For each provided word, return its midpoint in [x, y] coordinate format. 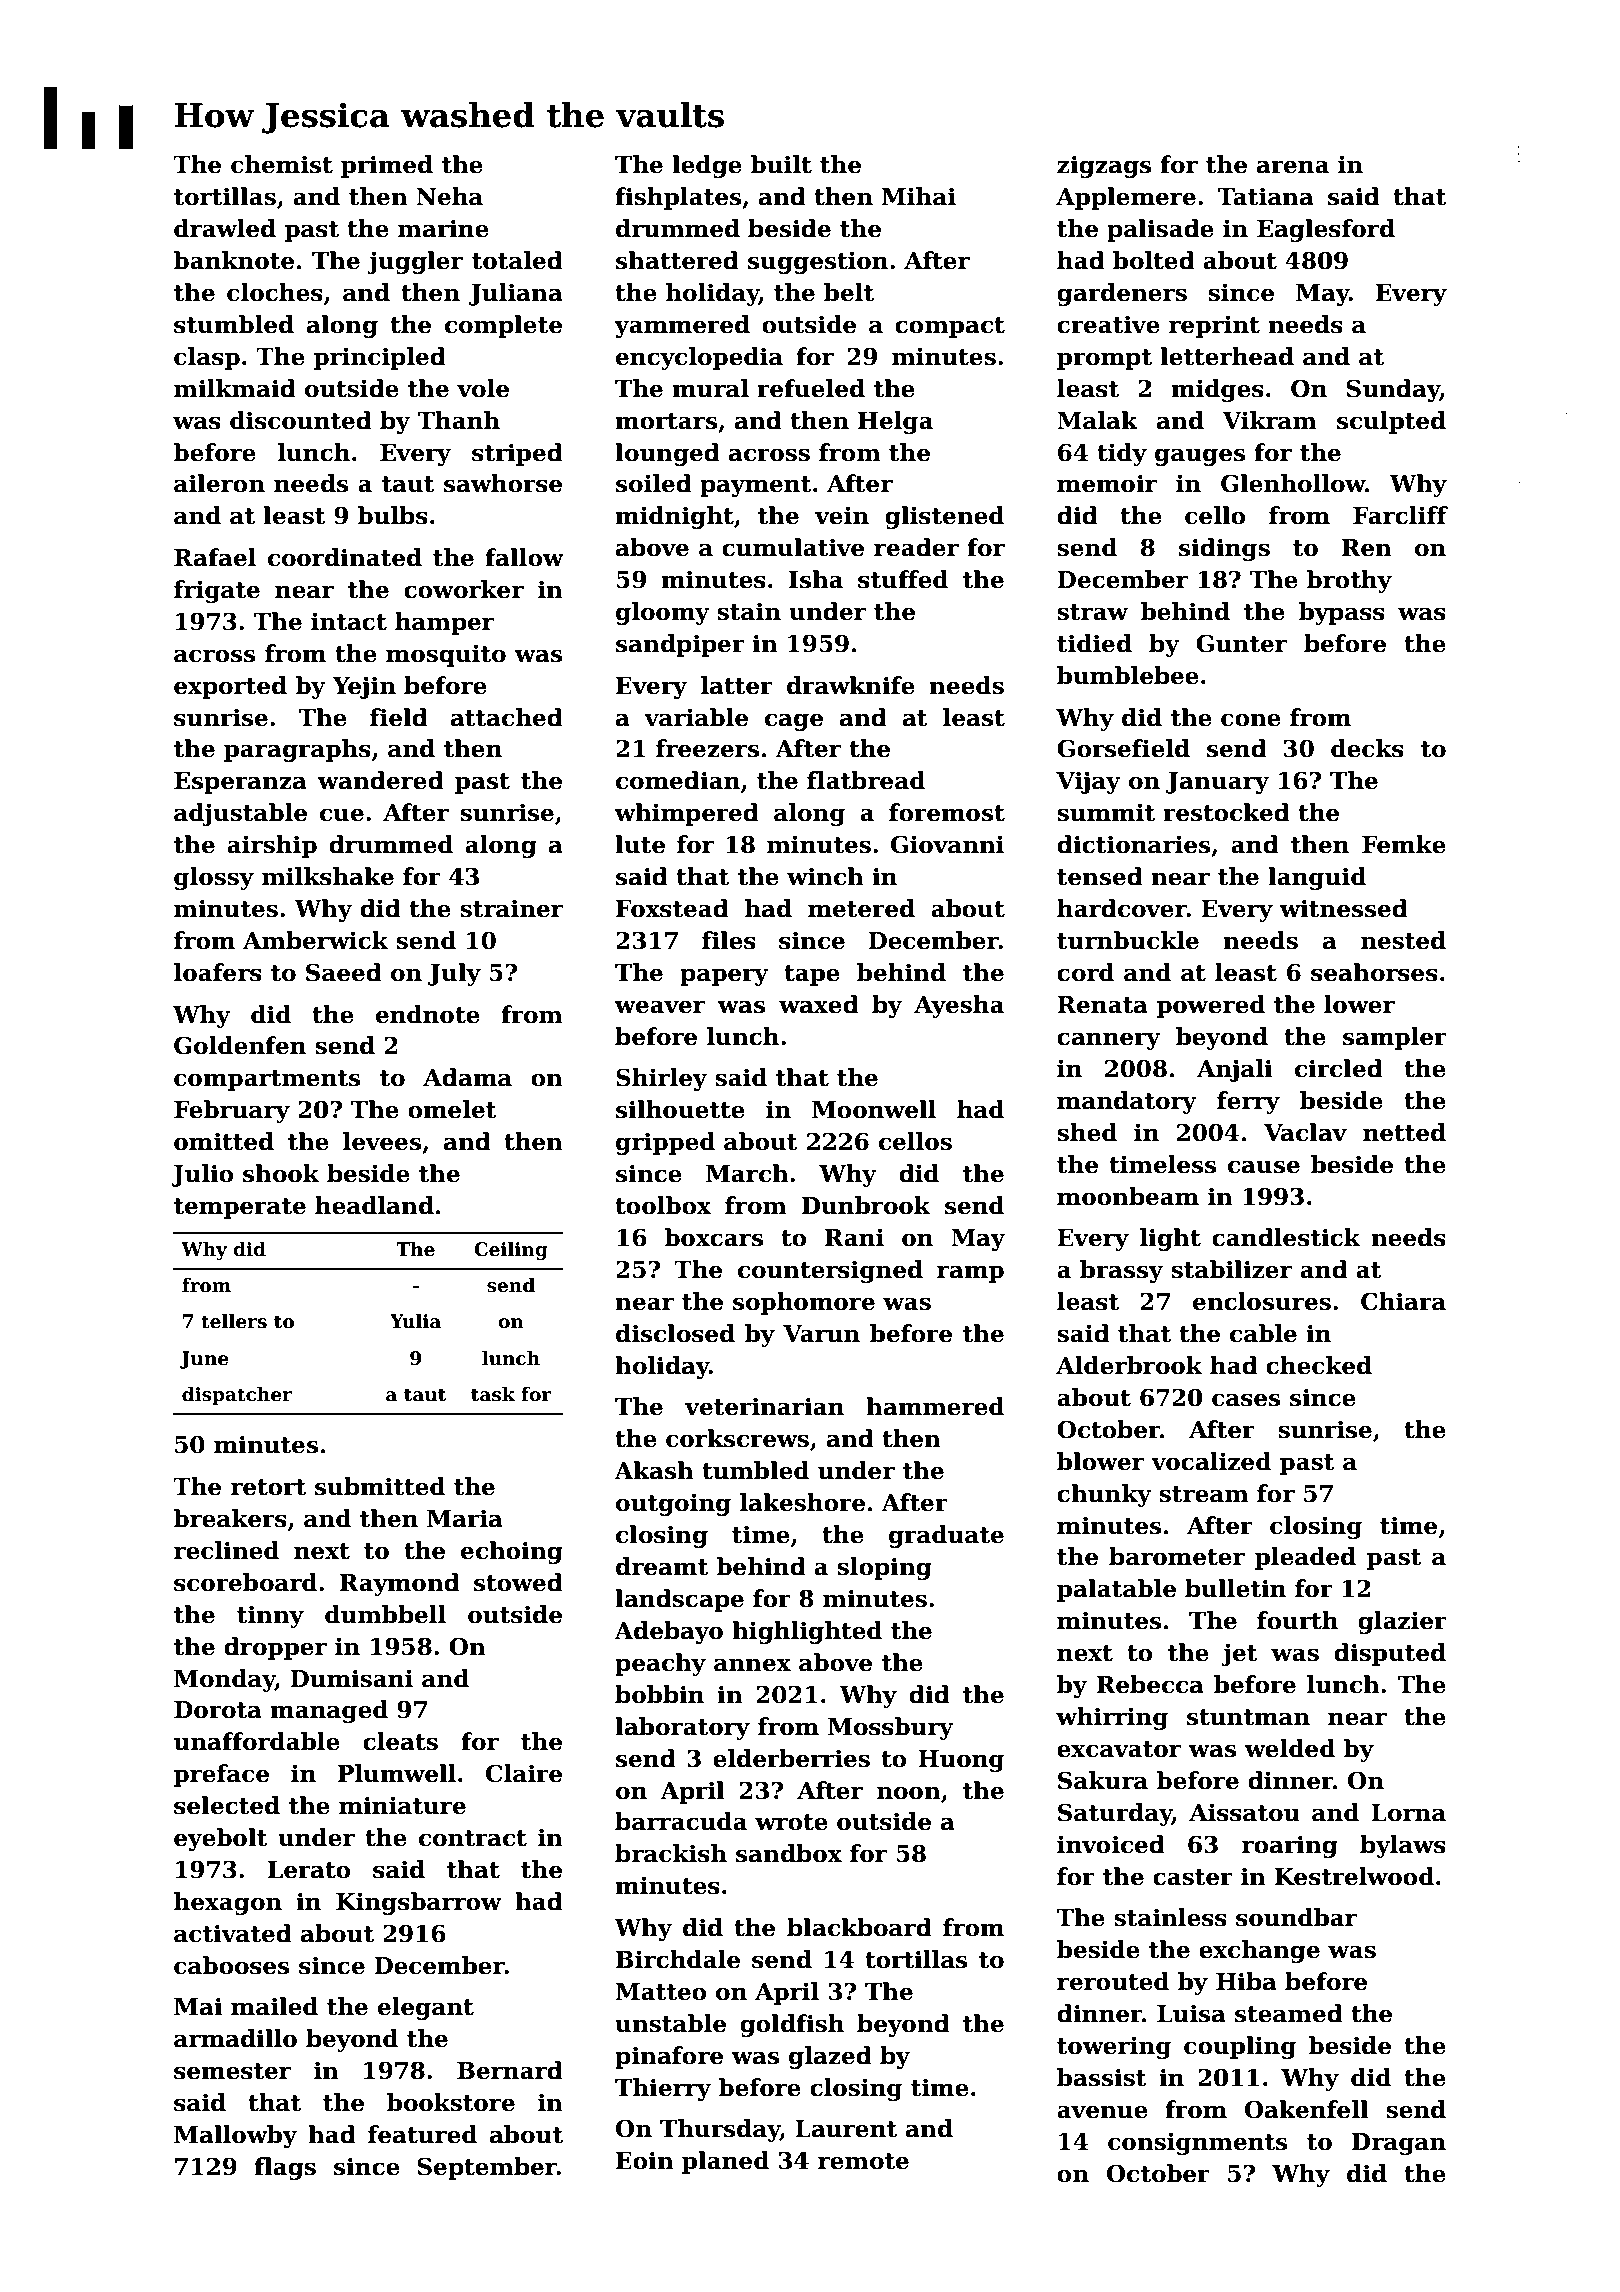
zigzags [1104, 166]
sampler [1395, 1038]
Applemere [1126, 198]
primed [387, 166]
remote [863, 2161]
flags [285, 2168]
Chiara [1403, 1301]
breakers [230, 1518]
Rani [854, 1237]
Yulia [415, 1321]
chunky [1104, 1495]
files [729, 940]
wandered [380, 780]
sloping [884, 1568]
